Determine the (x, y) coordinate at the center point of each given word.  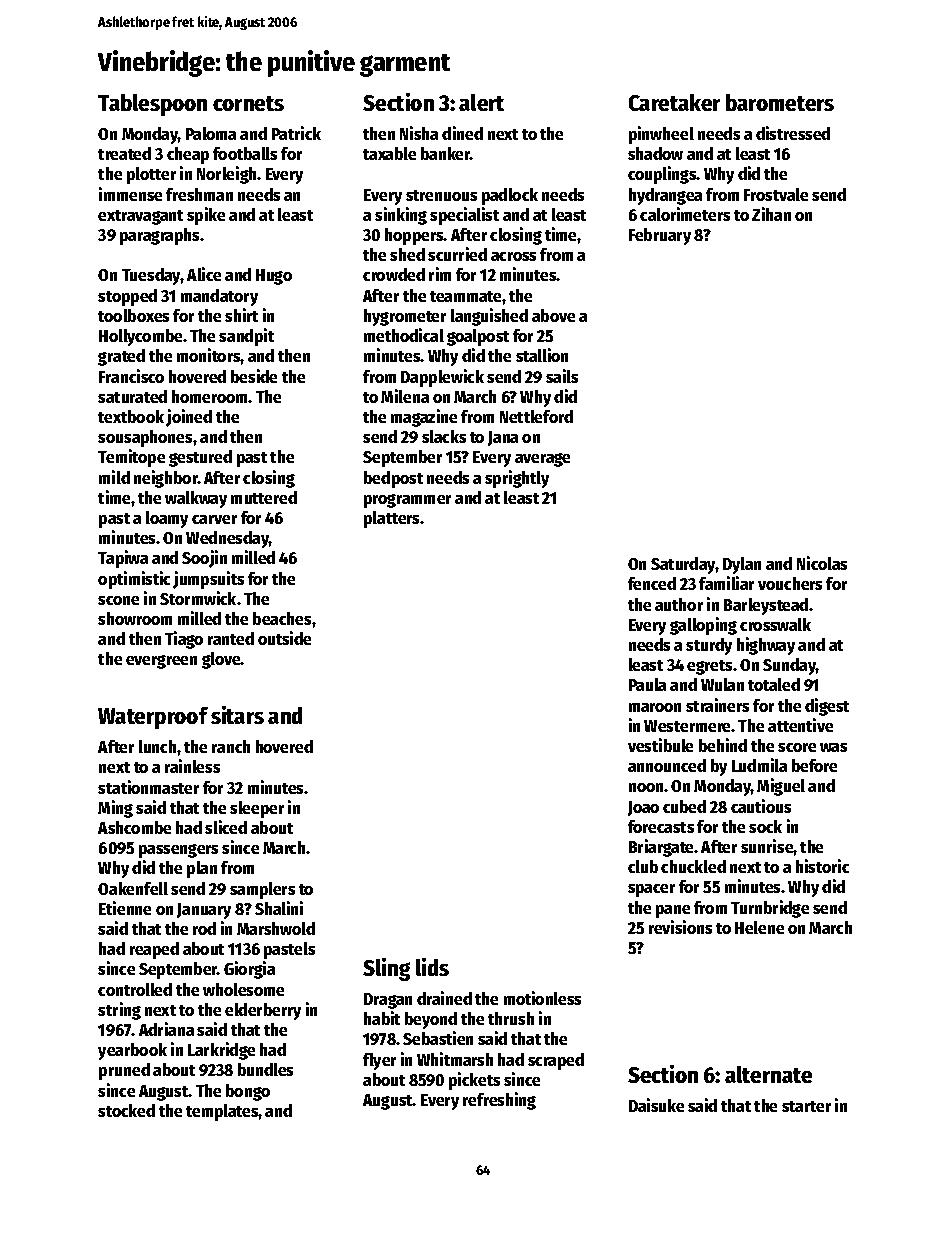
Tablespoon (152, 105)
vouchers (790, 583)
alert (481, 102)
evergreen (161, 662)
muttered (264, 497)
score (797, 747)
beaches (282, 618)
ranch (231, 746)
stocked (126, 1110)
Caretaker (674, 102)
